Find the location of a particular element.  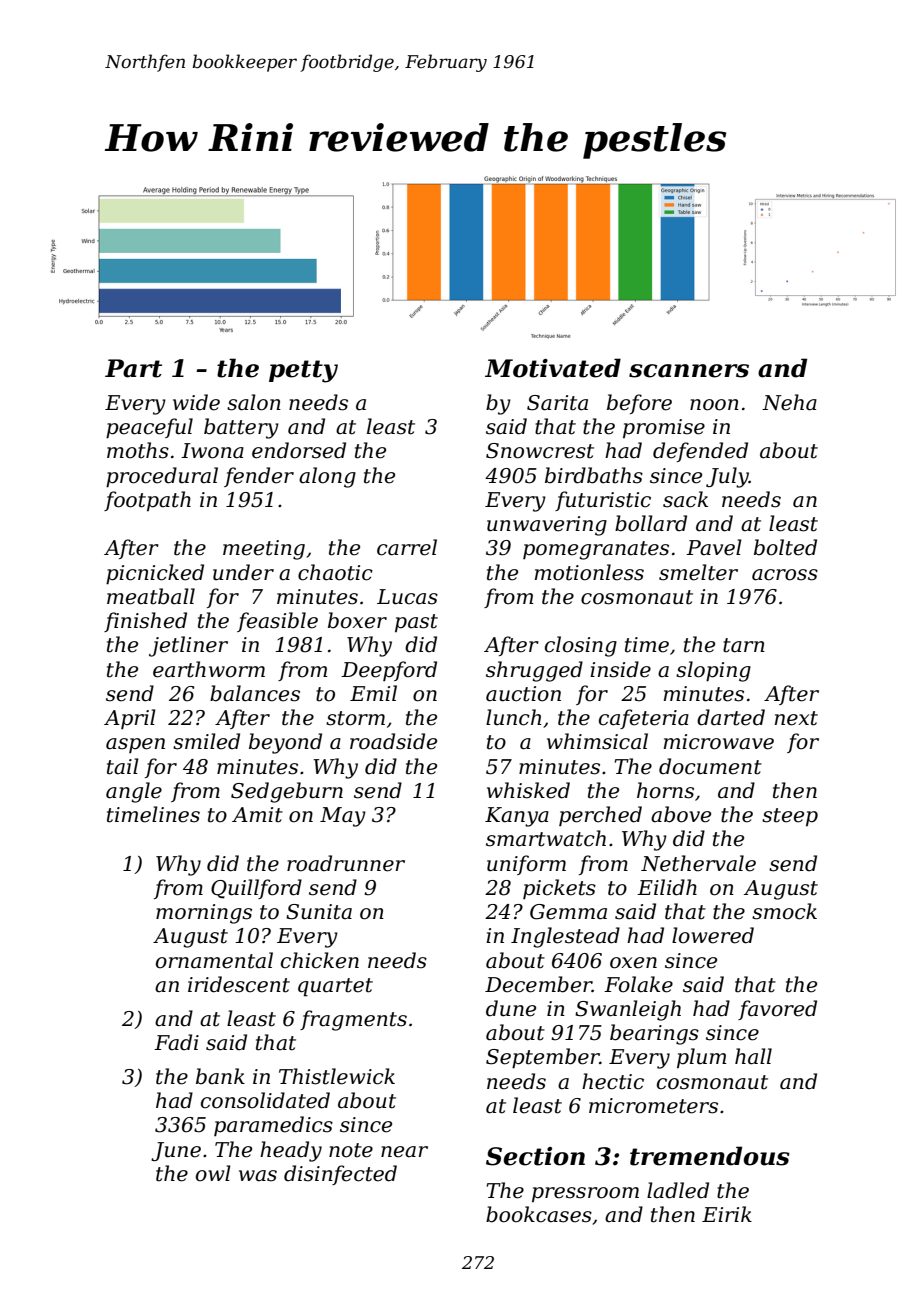

perched is located at coordinates (600, 816).
